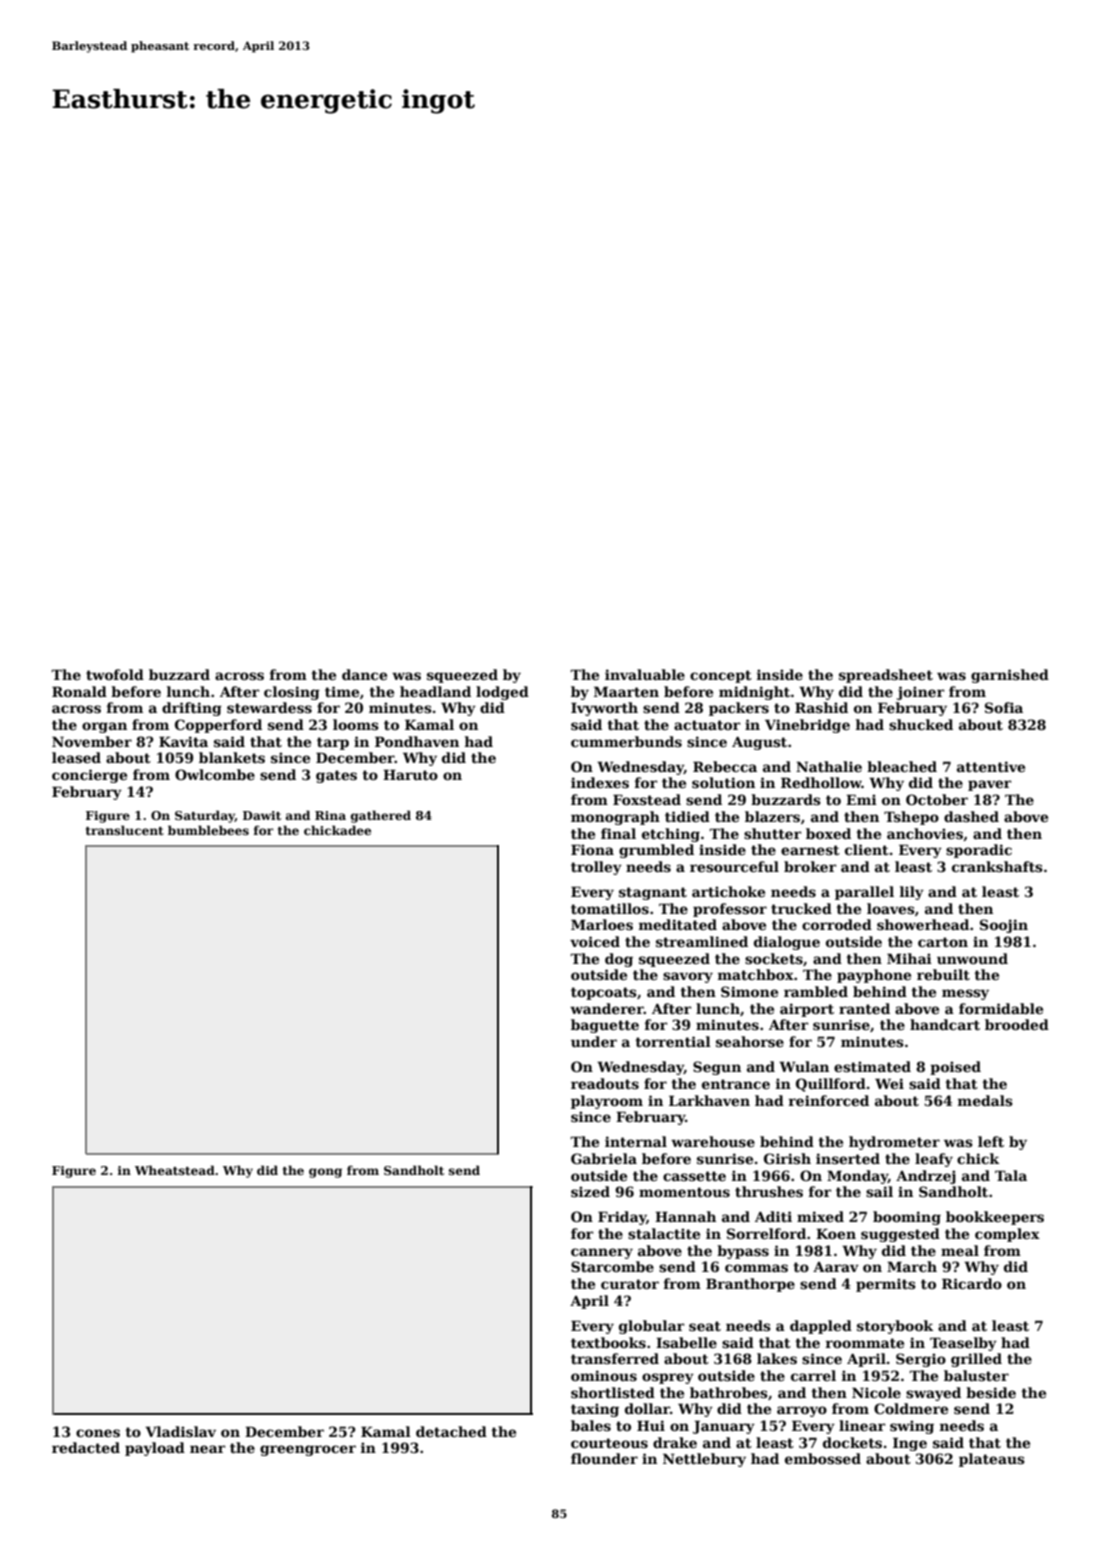 The height and width of the screenshot is (1561, 1103). What do you see at coordinates (605, 1026) in the screenshot?
I see `baguette` at bounding box center [605, 1026].
